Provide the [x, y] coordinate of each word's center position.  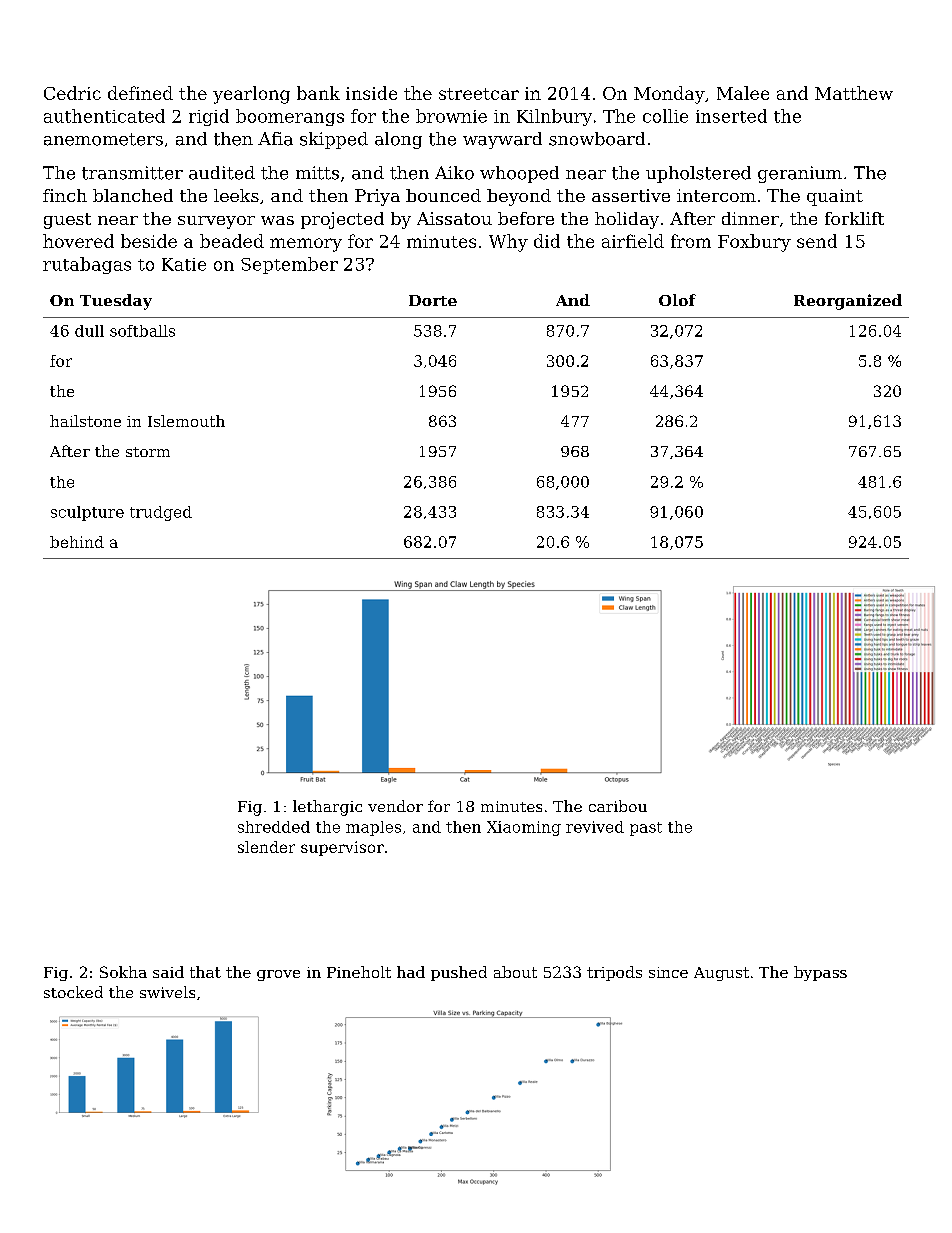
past [646, 829]
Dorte [433, 300]
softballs [142, 331]
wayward [502, 140]
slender [266, 847]
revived [595, 827]
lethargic [327, 808]
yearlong [251, 95]
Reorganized [848, 302]
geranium [800, 174]
